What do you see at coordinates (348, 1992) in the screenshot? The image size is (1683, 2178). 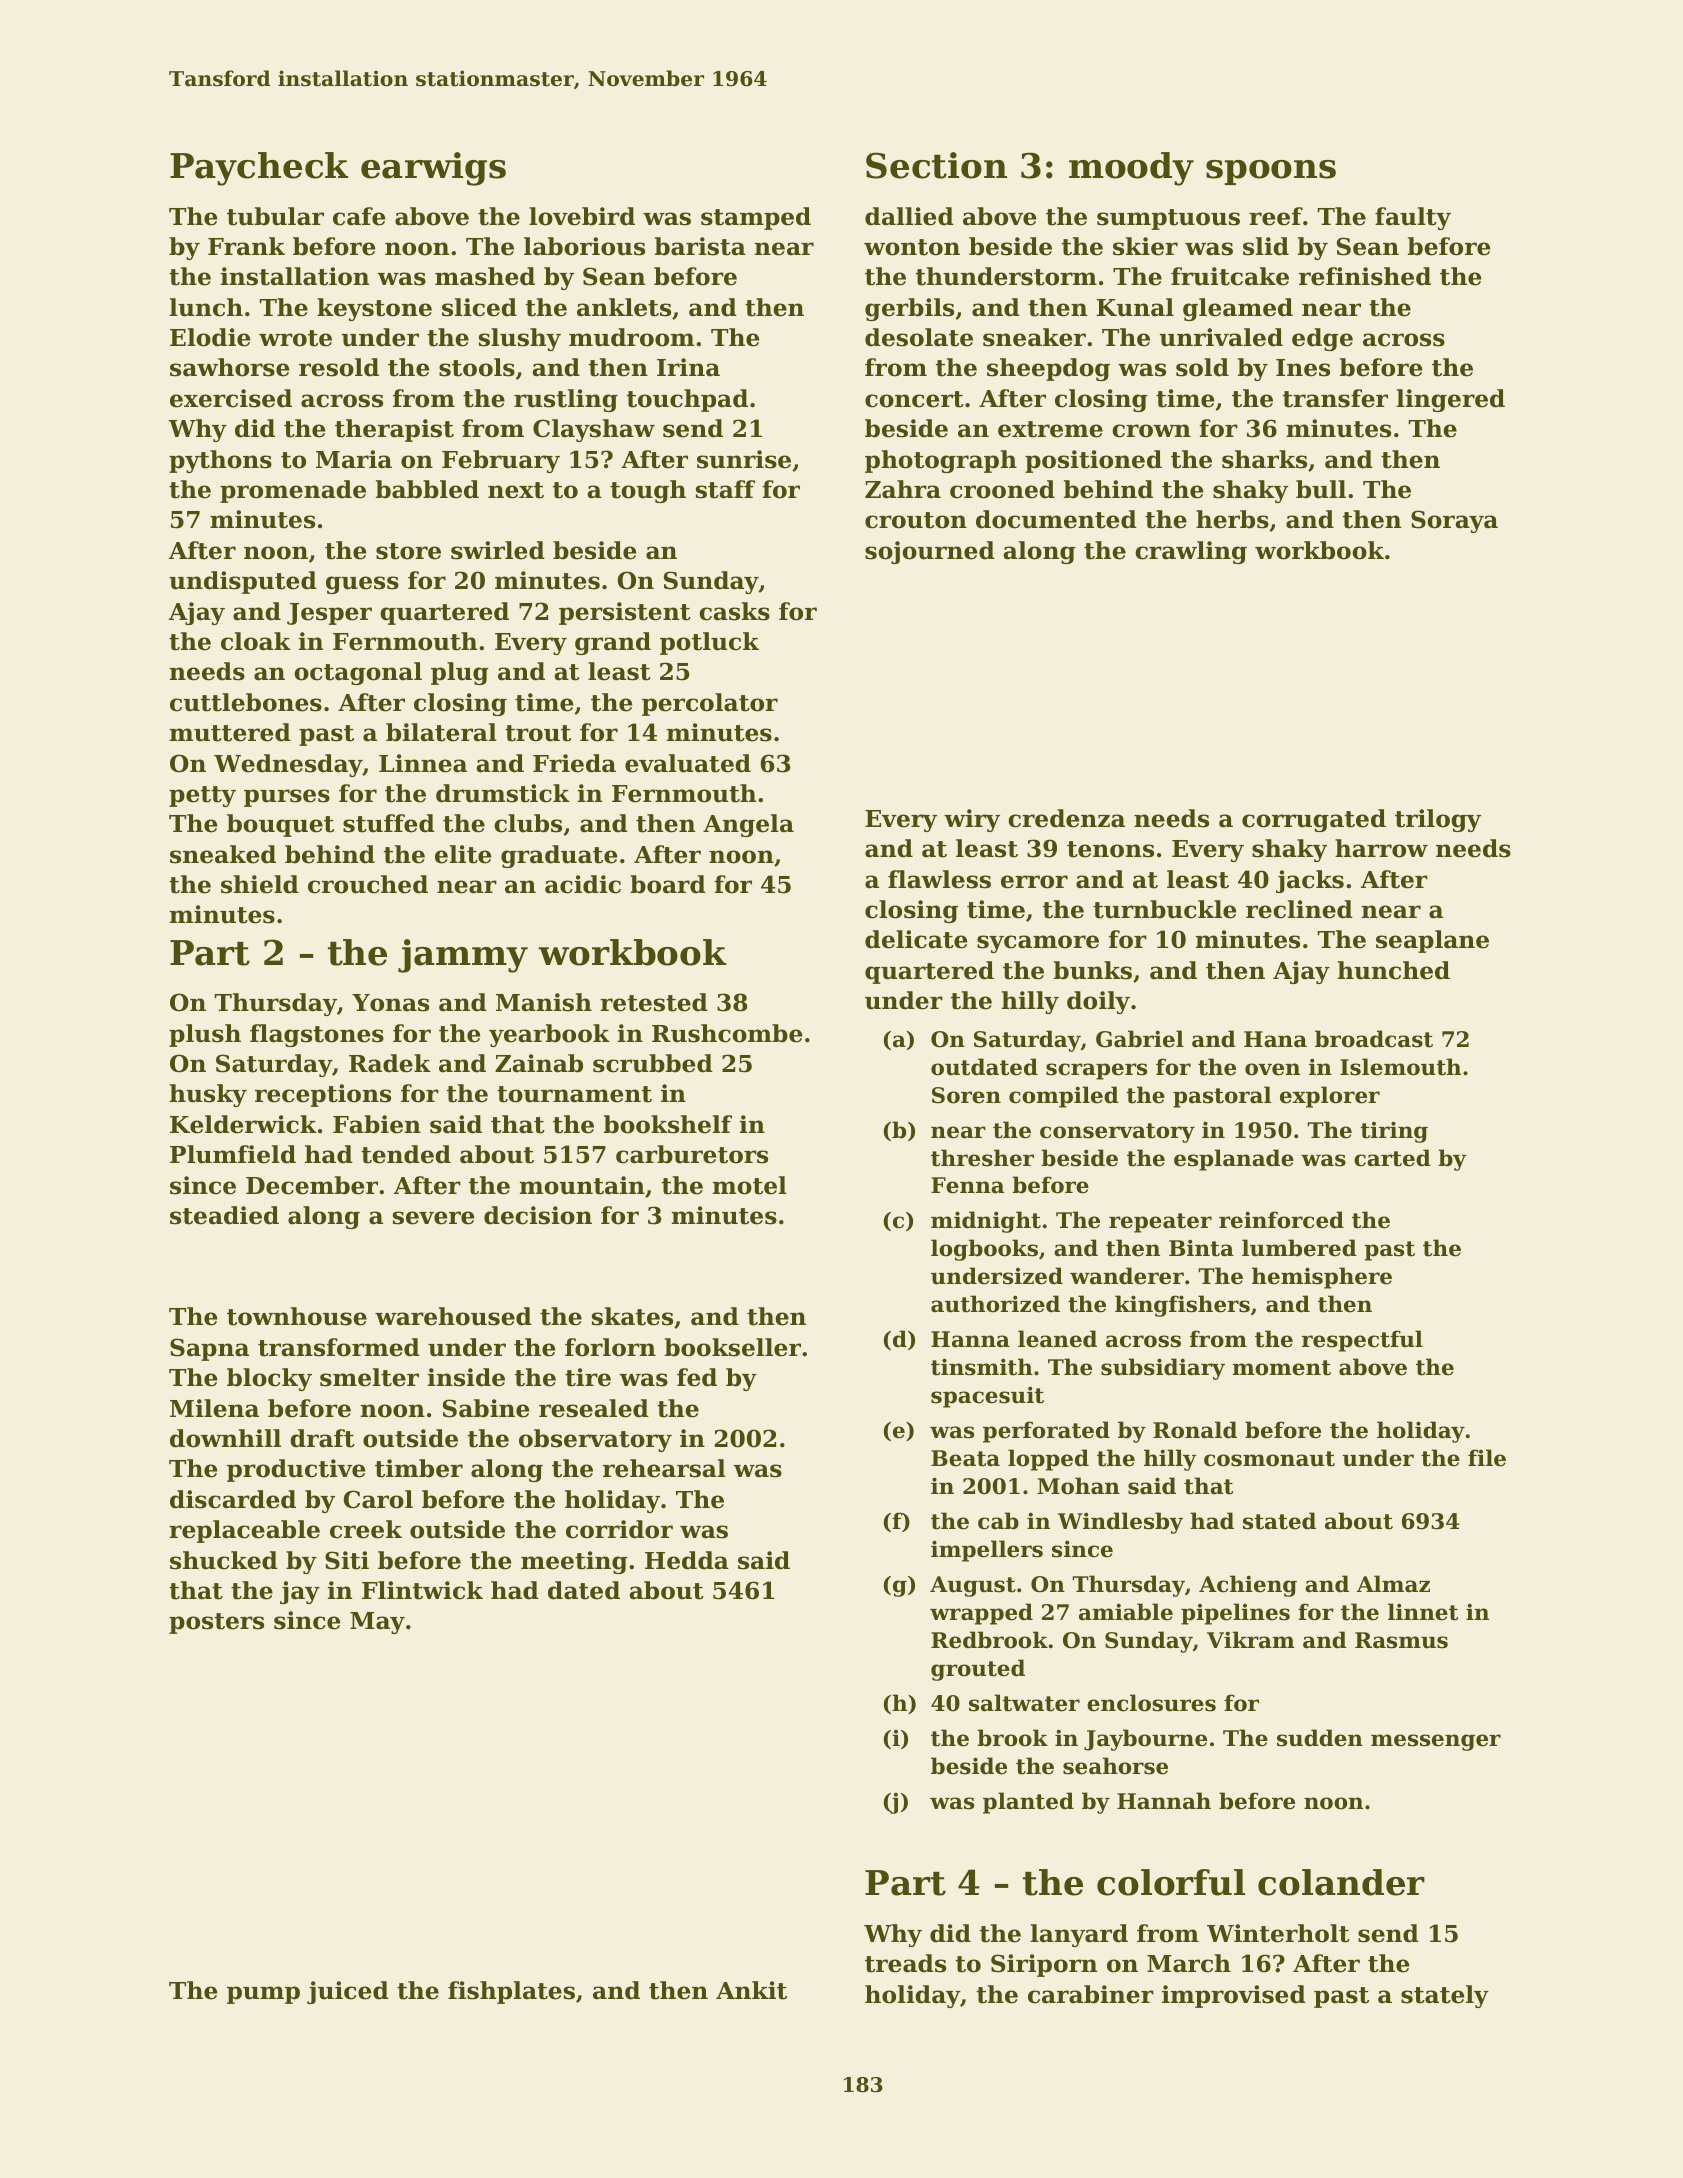 I see `juiced` at bounding box center [348, 1992].
